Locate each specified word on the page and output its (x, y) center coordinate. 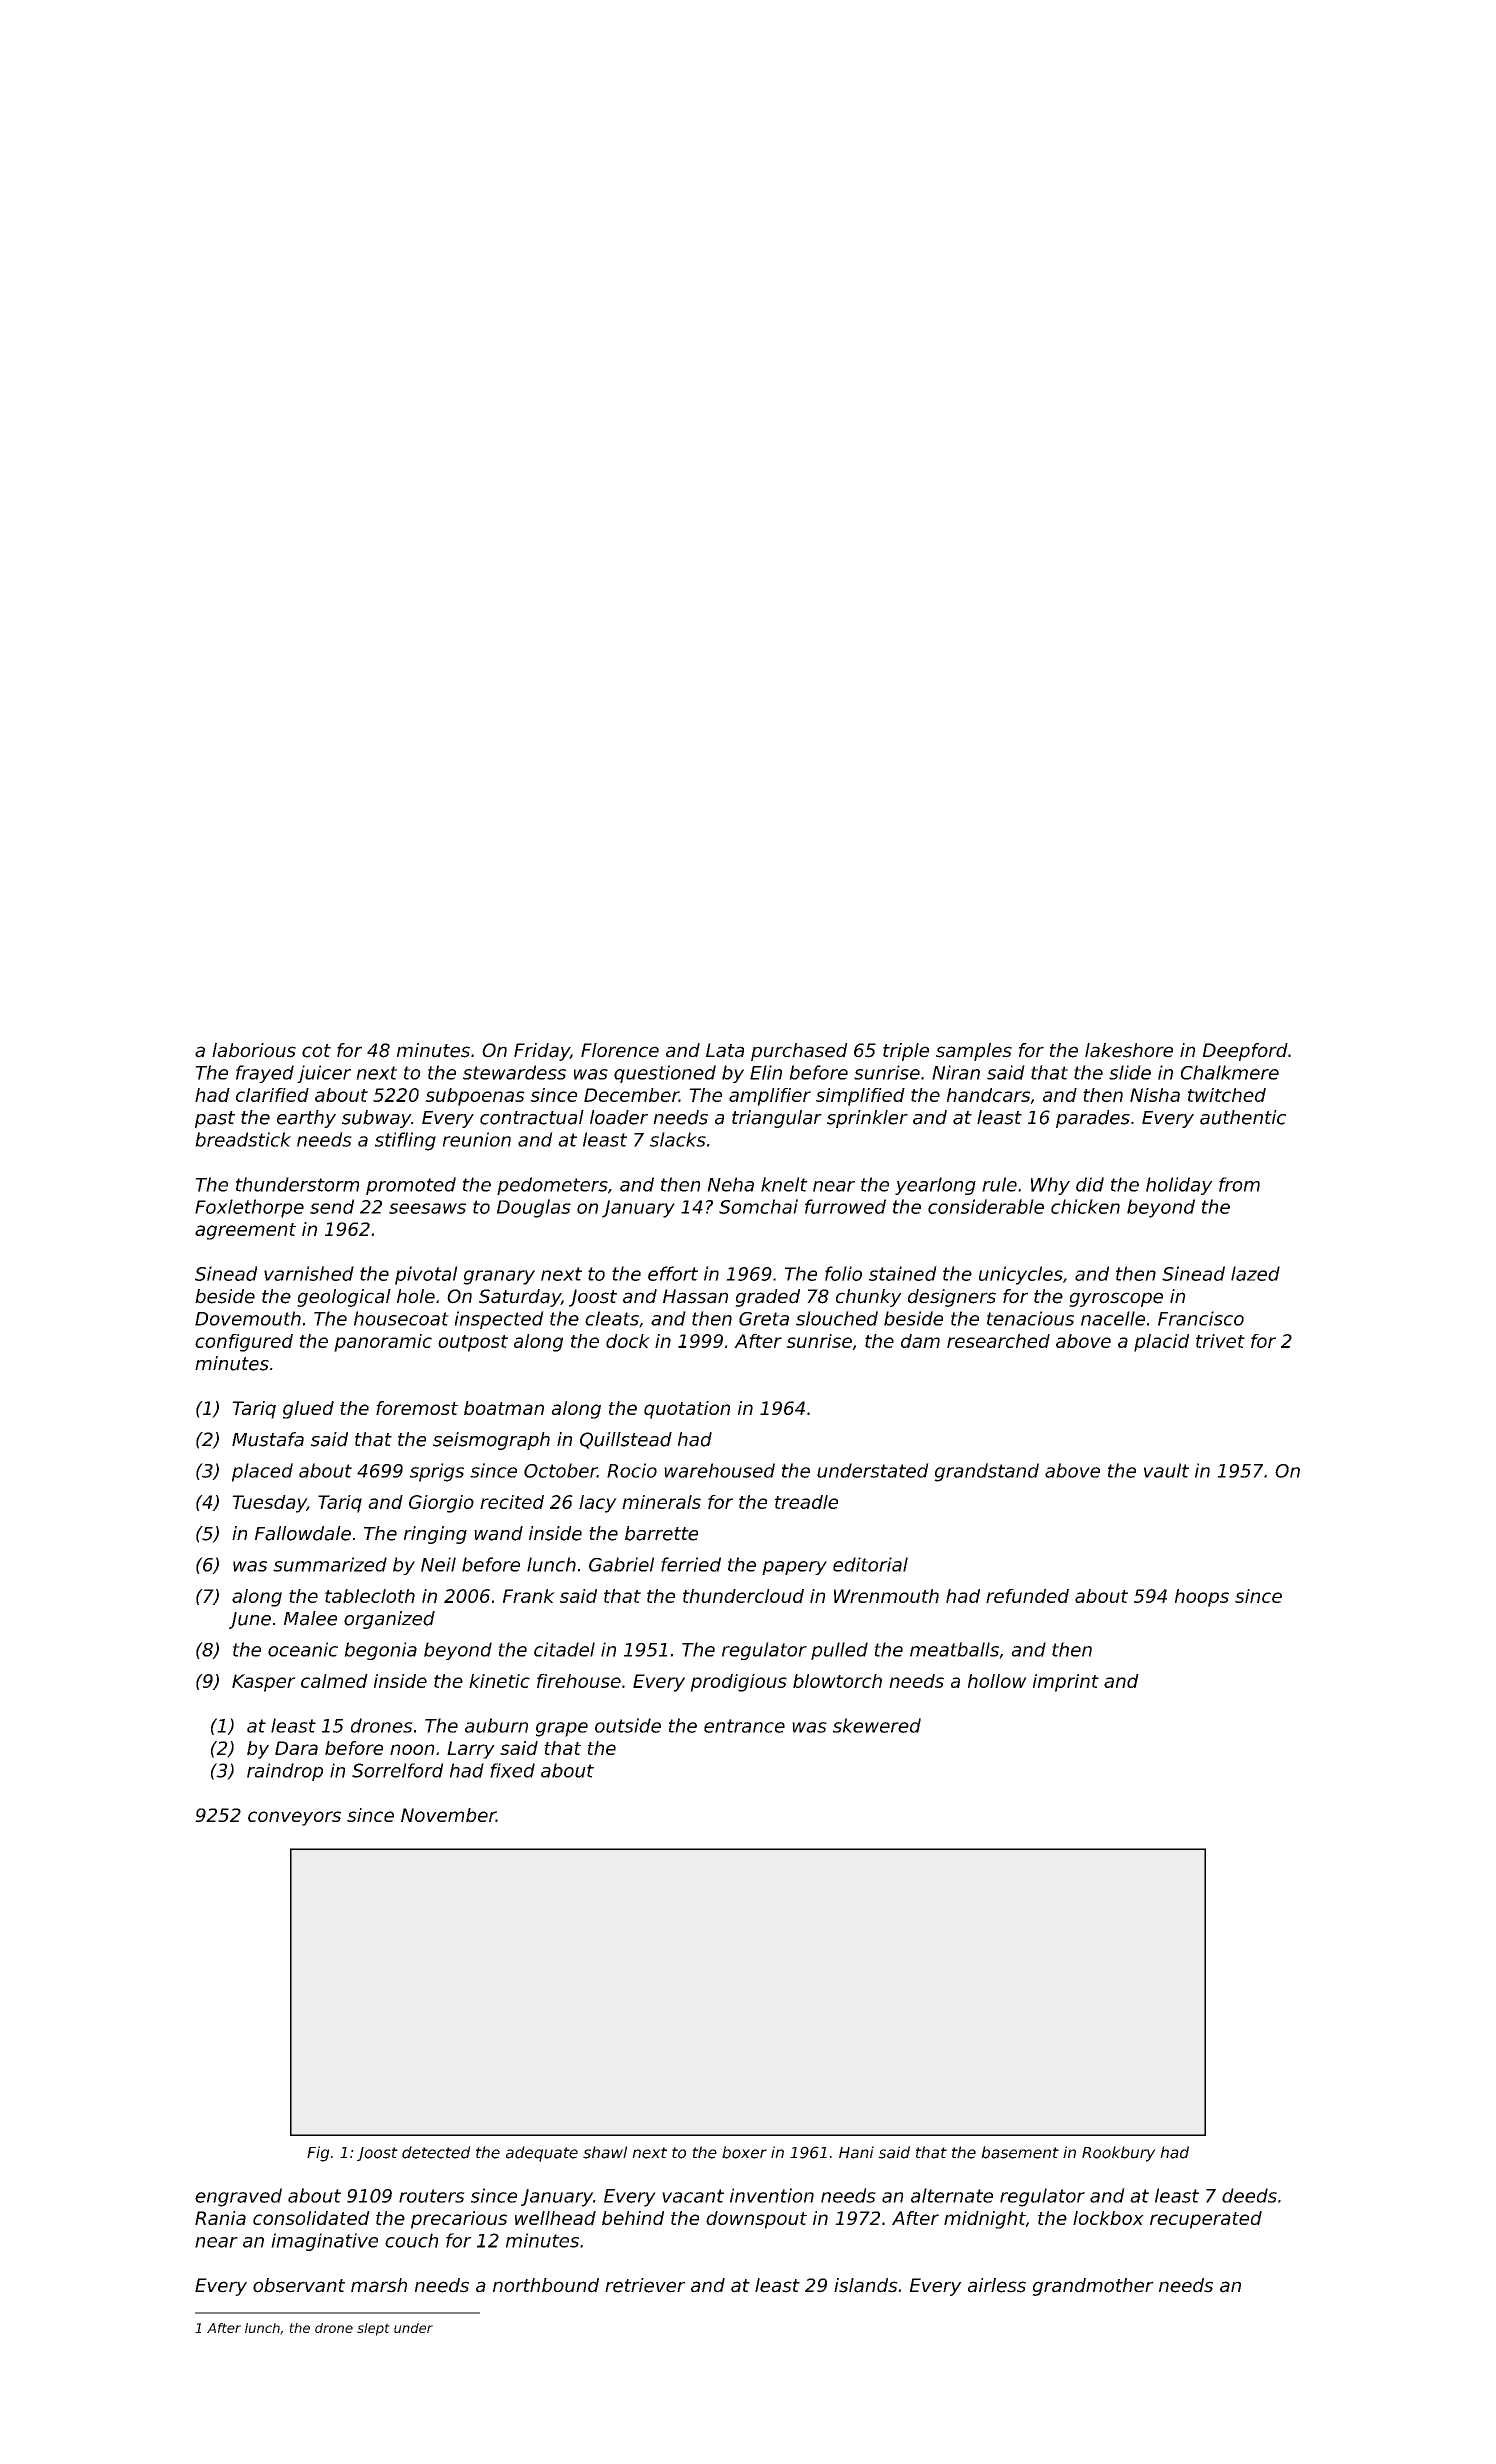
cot (316, 1051)
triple (906, 1052)
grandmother (1093, 2287)
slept (373, 2329)
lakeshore (1129, 1050)
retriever (645, 2285)
